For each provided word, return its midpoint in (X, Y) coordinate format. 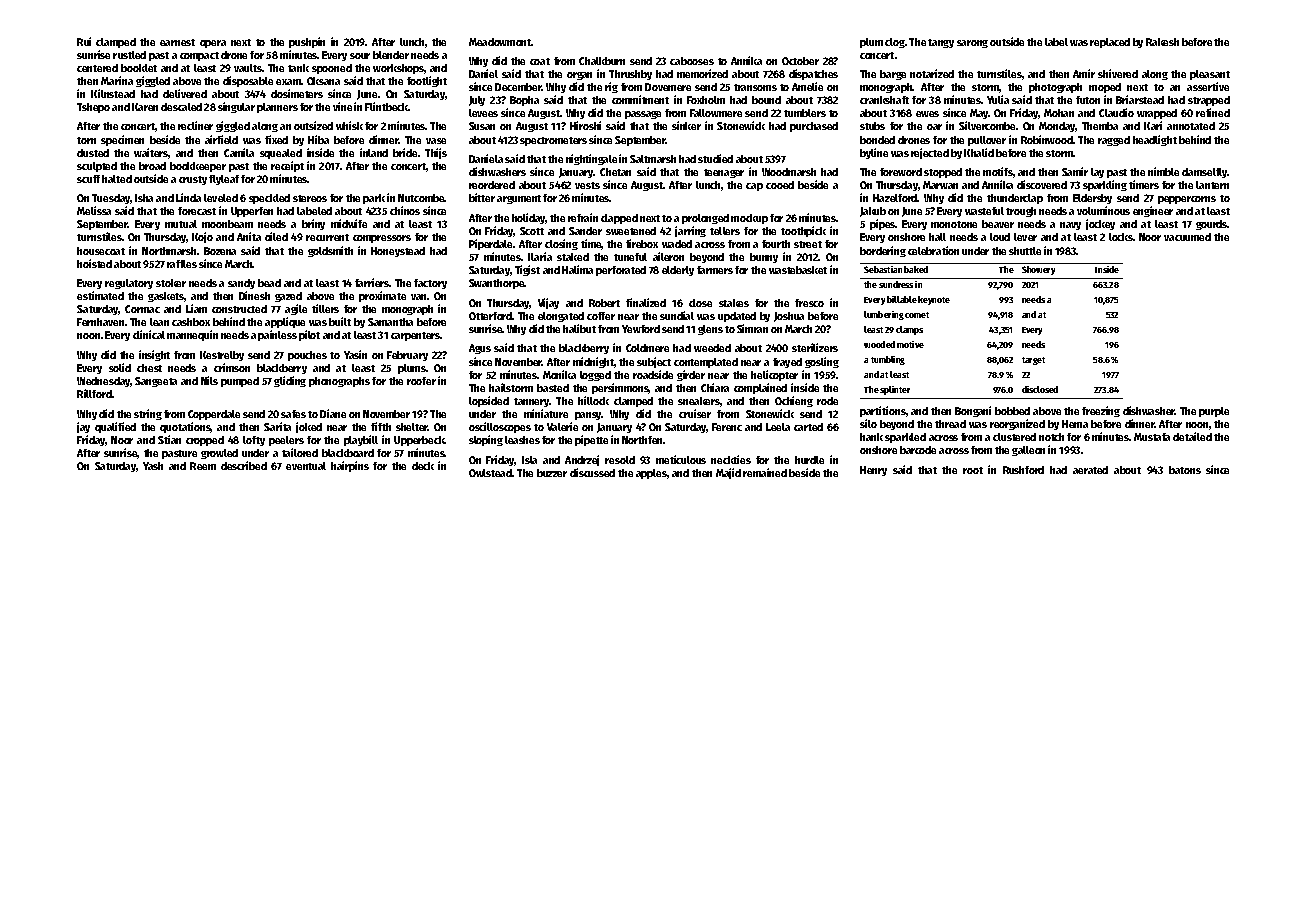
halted (117, 179)
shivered (1118, 73)
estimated (100, 295)
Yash (153, 466)
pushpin (307, 42)
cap (754, 187)
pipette (591, 440)
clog (895, 43)
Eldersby (1092, 199)
